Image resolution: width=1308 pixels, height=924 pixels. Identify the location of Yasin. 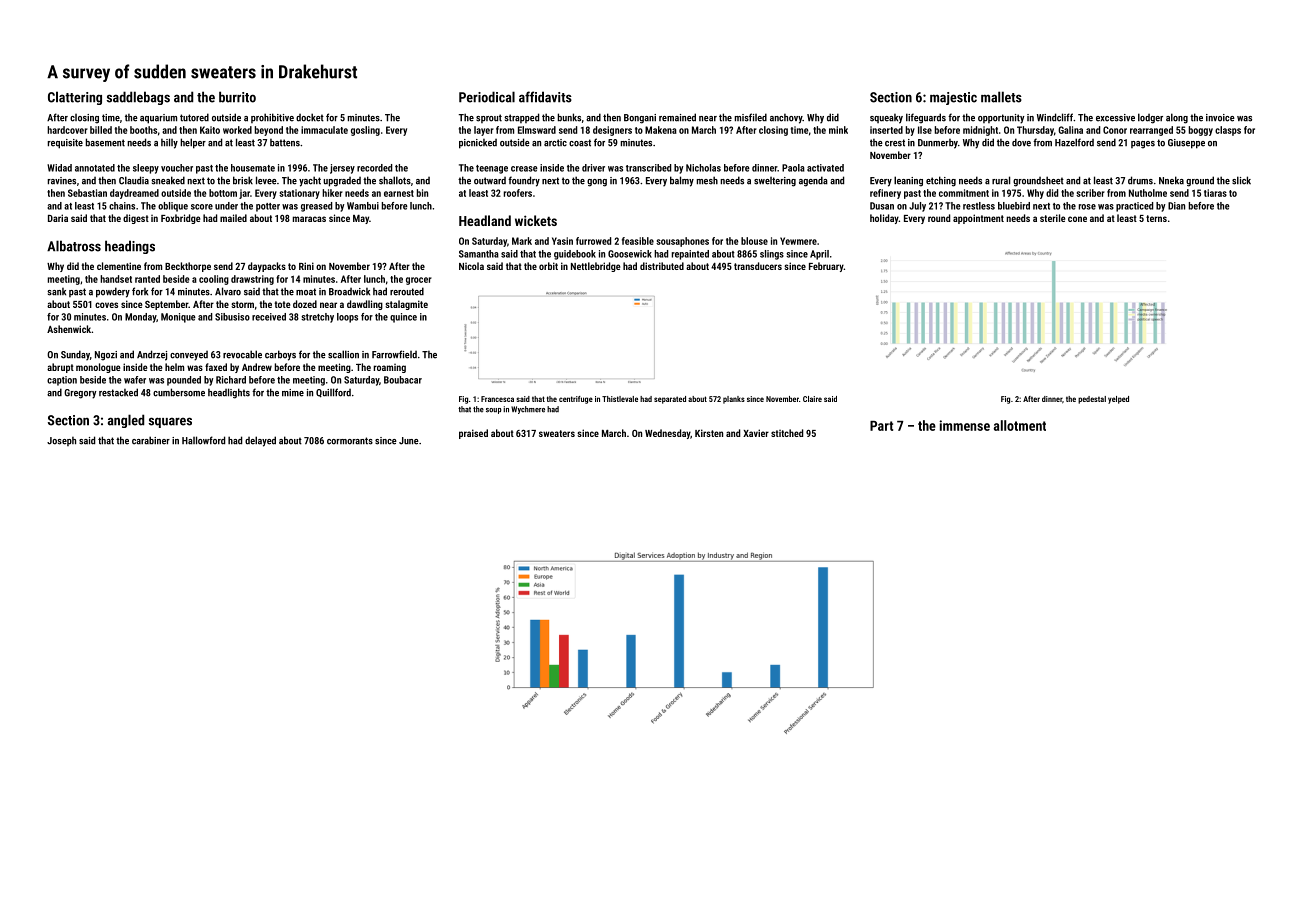
(562, 241).
